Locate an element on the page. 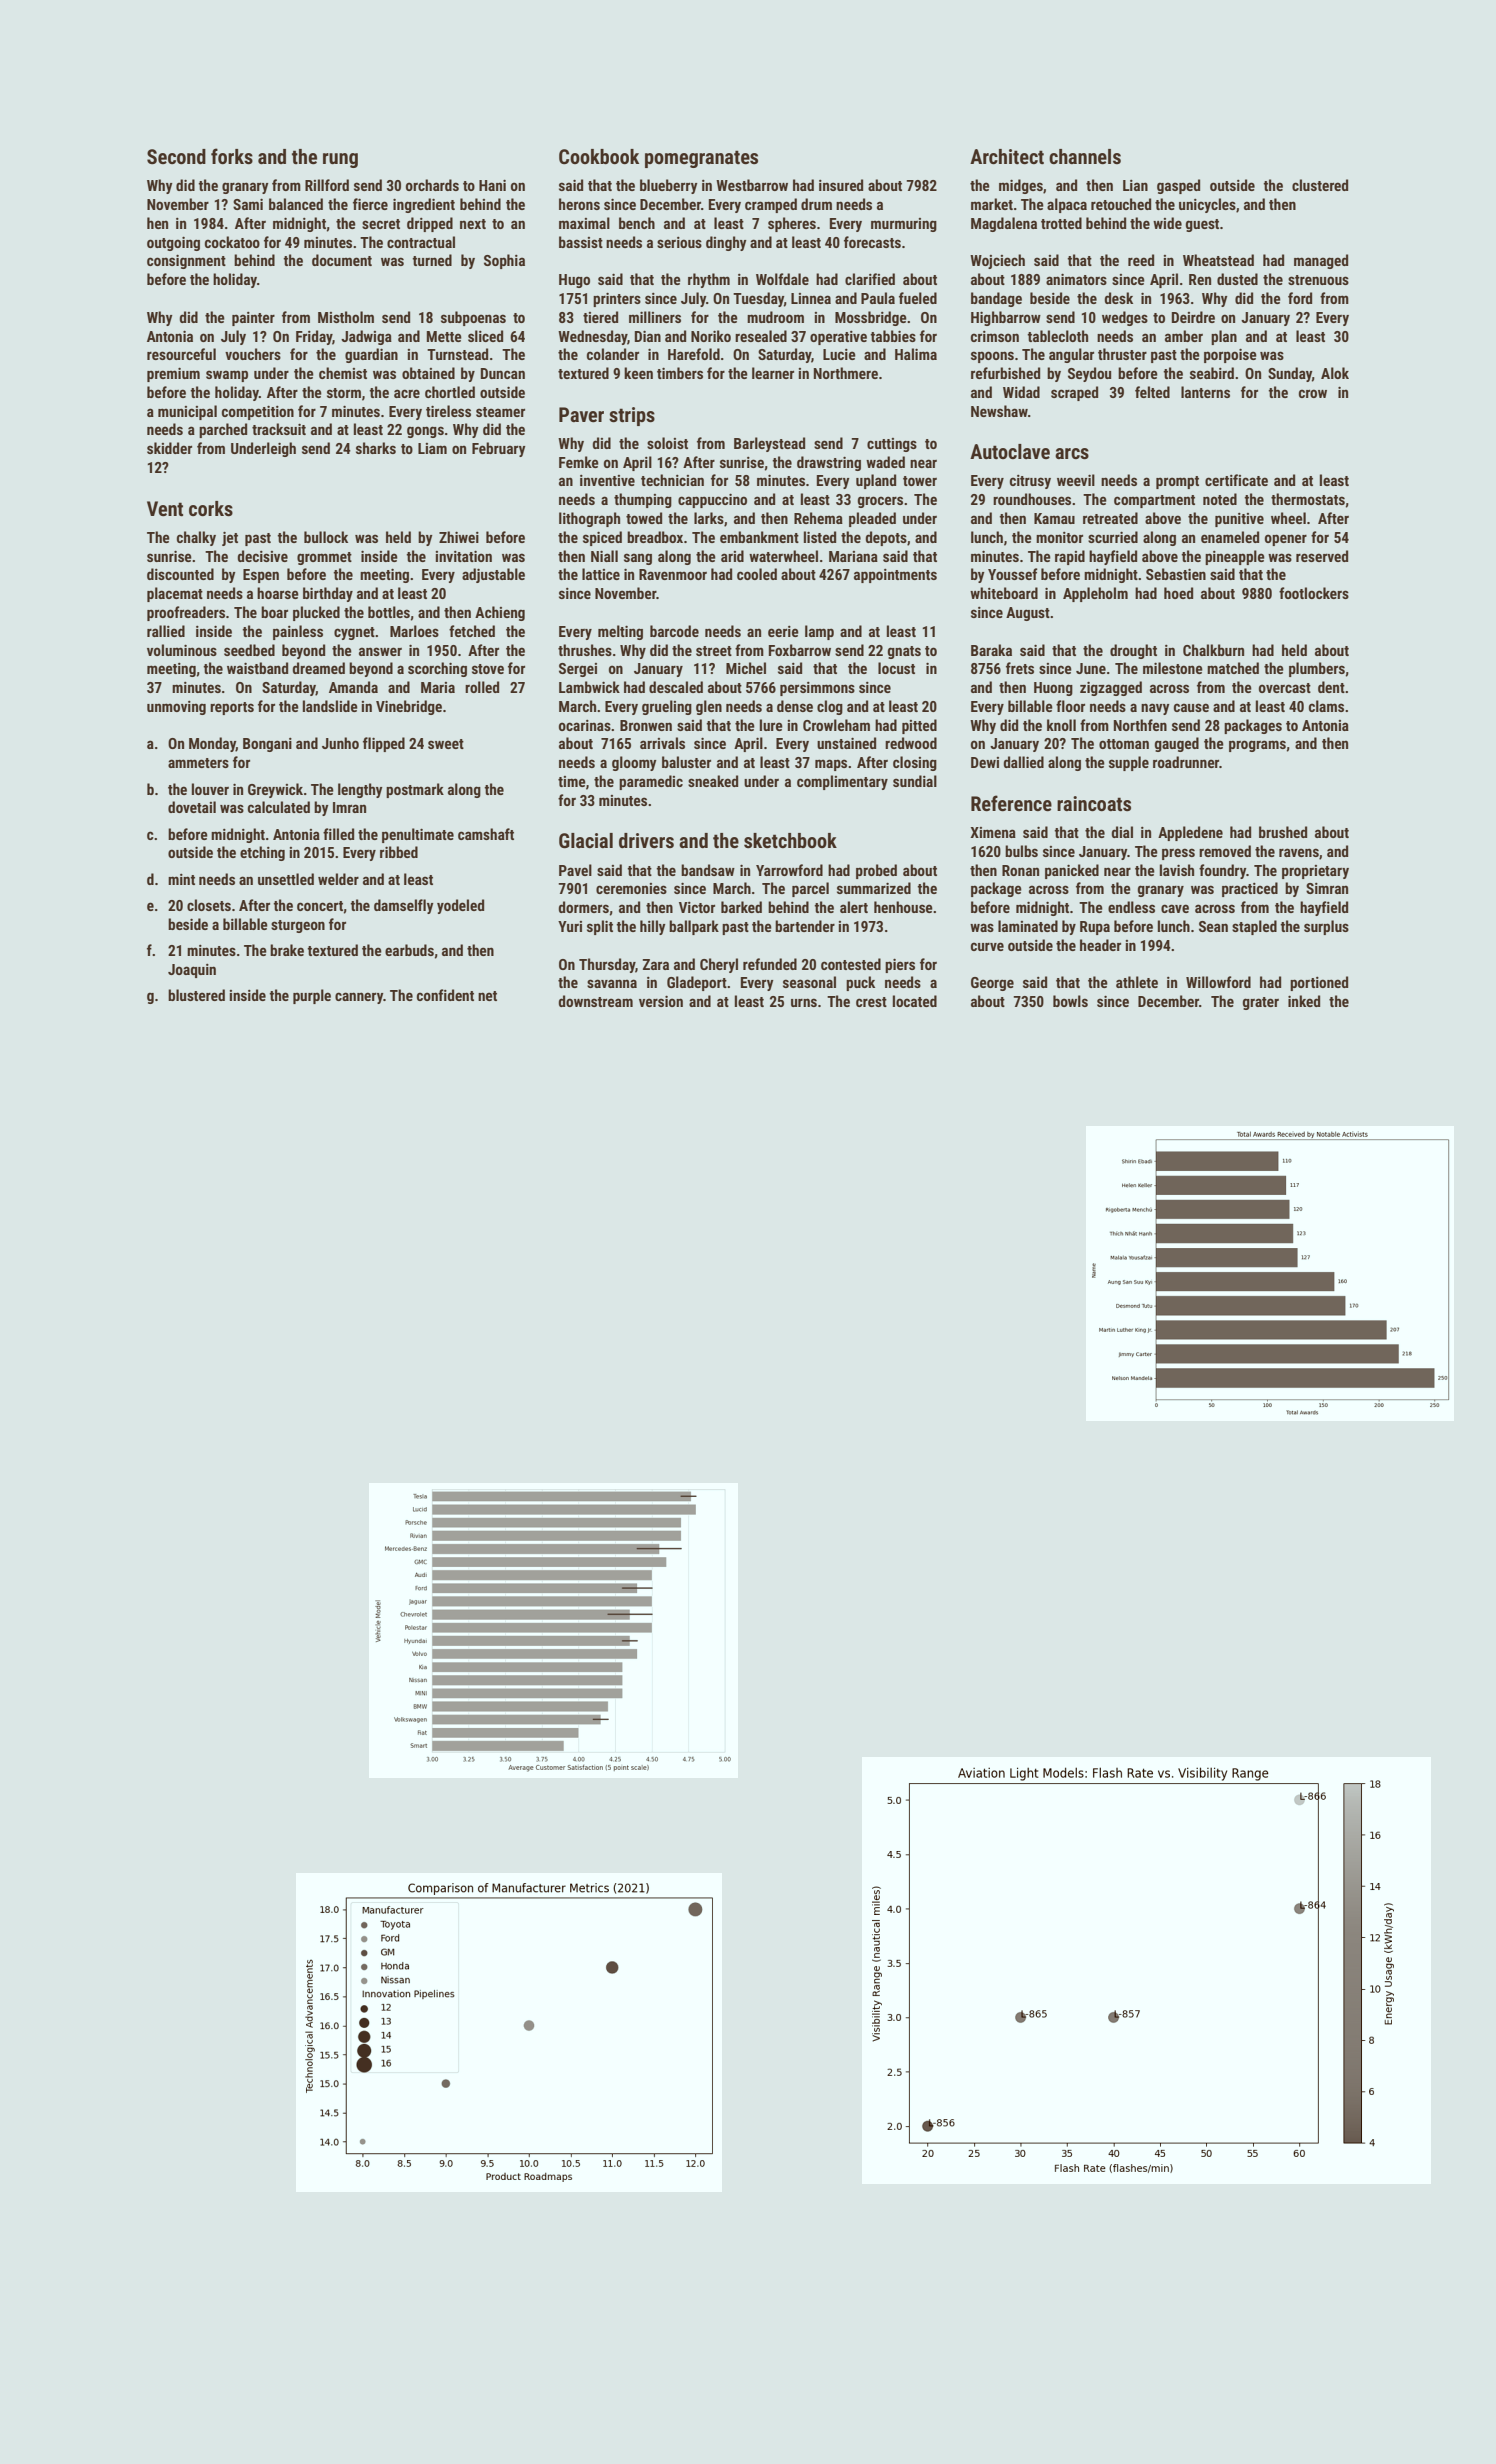 Image resolution: width=1496 pixels, height=2464 pixels. forks is located at coordinates (232, 156).
